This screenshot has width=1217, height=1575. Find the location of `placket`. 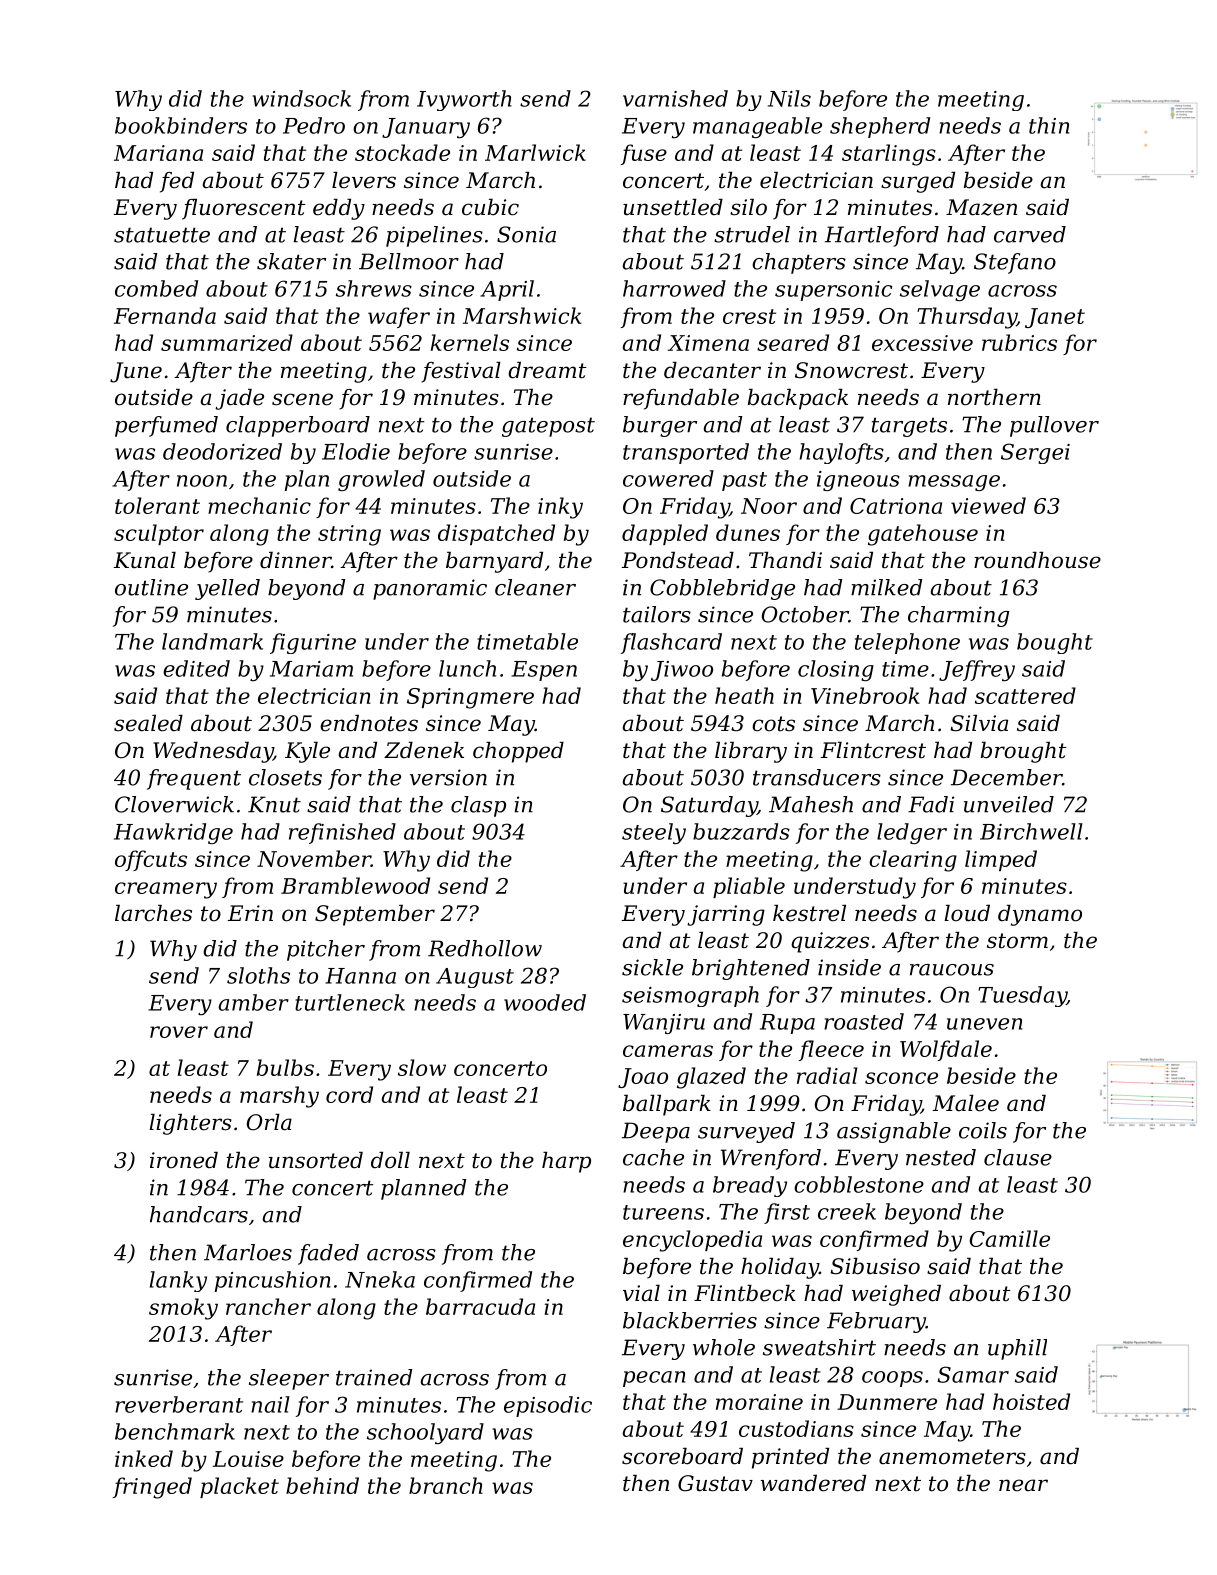

placket is located at coordinates (239, 1487).
